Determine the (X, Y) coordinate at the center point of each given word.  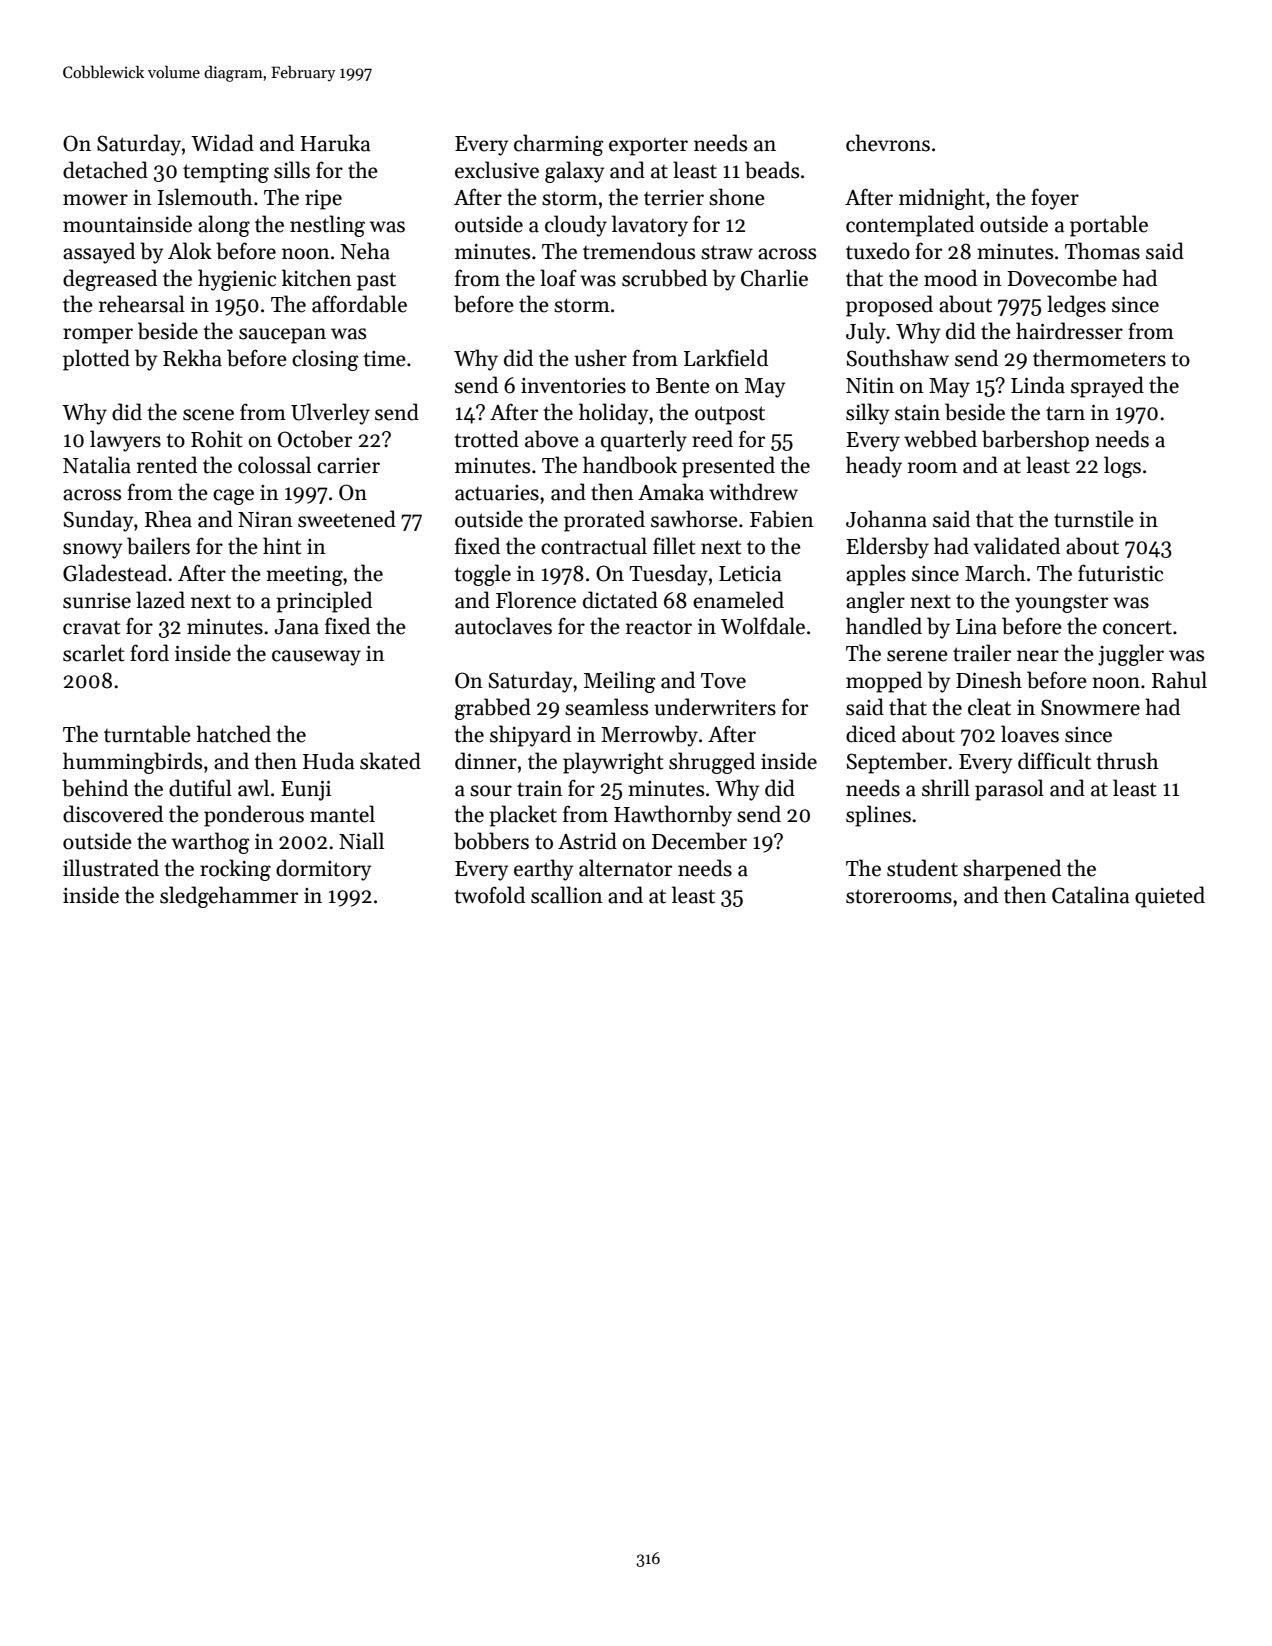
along (224, 226)
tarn (1065, 413)
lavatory (650, 226)
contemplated (910, 226)
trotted (487, 439)
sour (491, 791)
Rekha (192, 358)
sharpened (1012, 870)
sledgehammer (229, 897)
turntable (147, 734)
